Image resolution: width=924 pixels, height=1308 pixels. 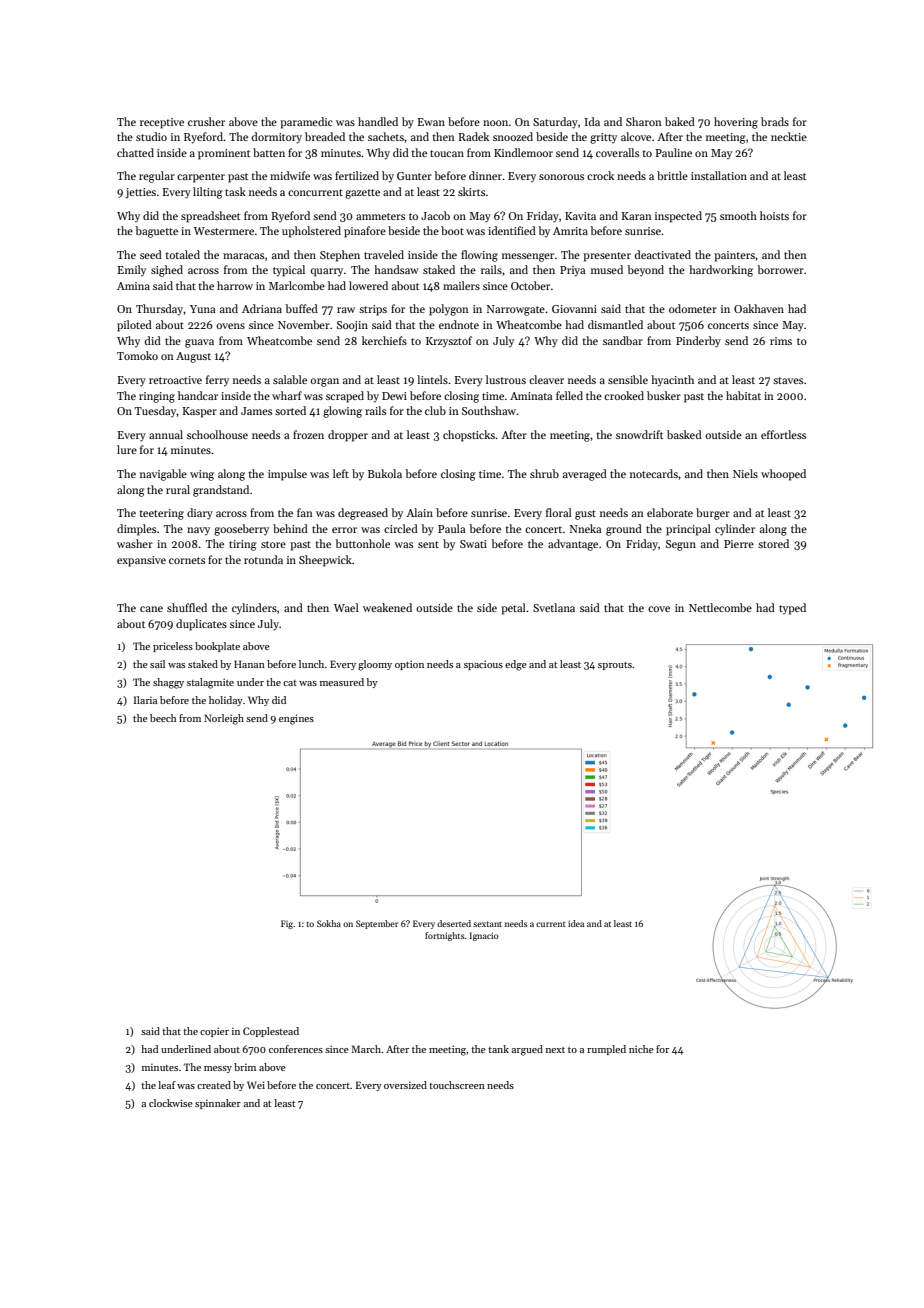 What do you see at coordinates (483, 665) in the image?
I see `spacious` at bounding box center [483, 665].
